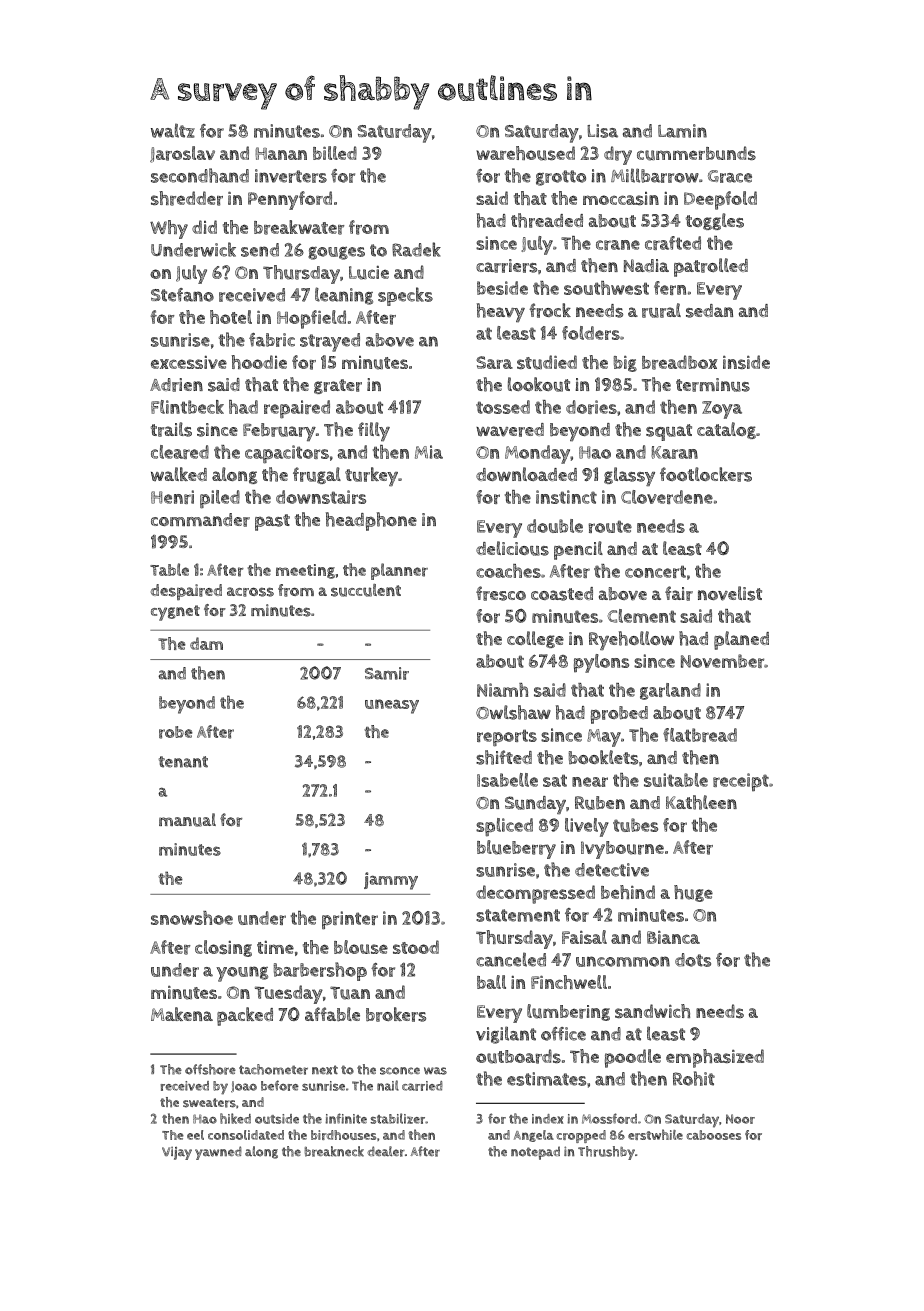  Describe the element at coordinates (335, 153) in the screenshot. I see `billed` at that location.
